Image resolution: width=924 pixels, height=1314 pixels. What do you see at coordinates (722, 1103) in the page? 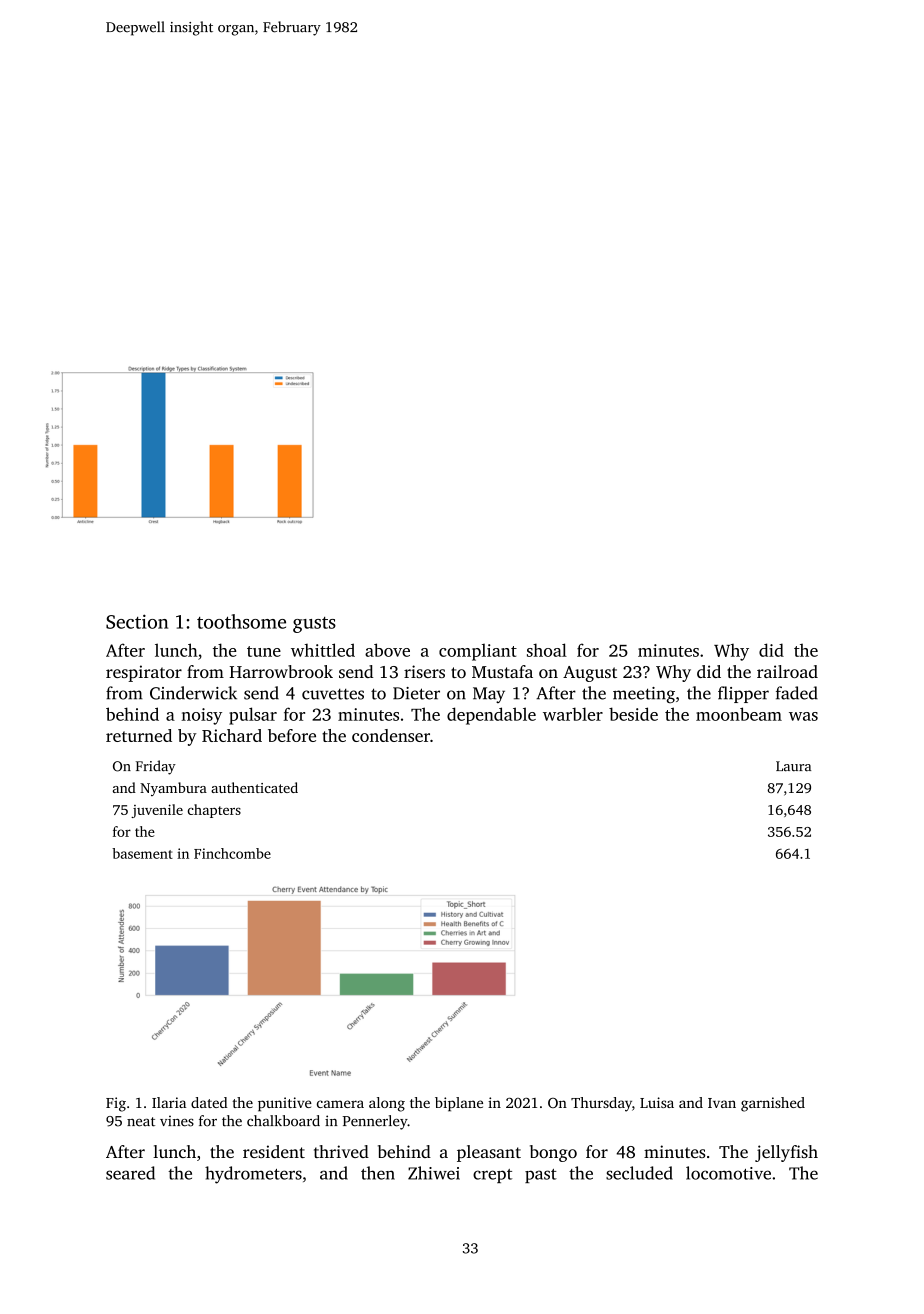
I see `Ivan` at bounding box center [722, 1103].
